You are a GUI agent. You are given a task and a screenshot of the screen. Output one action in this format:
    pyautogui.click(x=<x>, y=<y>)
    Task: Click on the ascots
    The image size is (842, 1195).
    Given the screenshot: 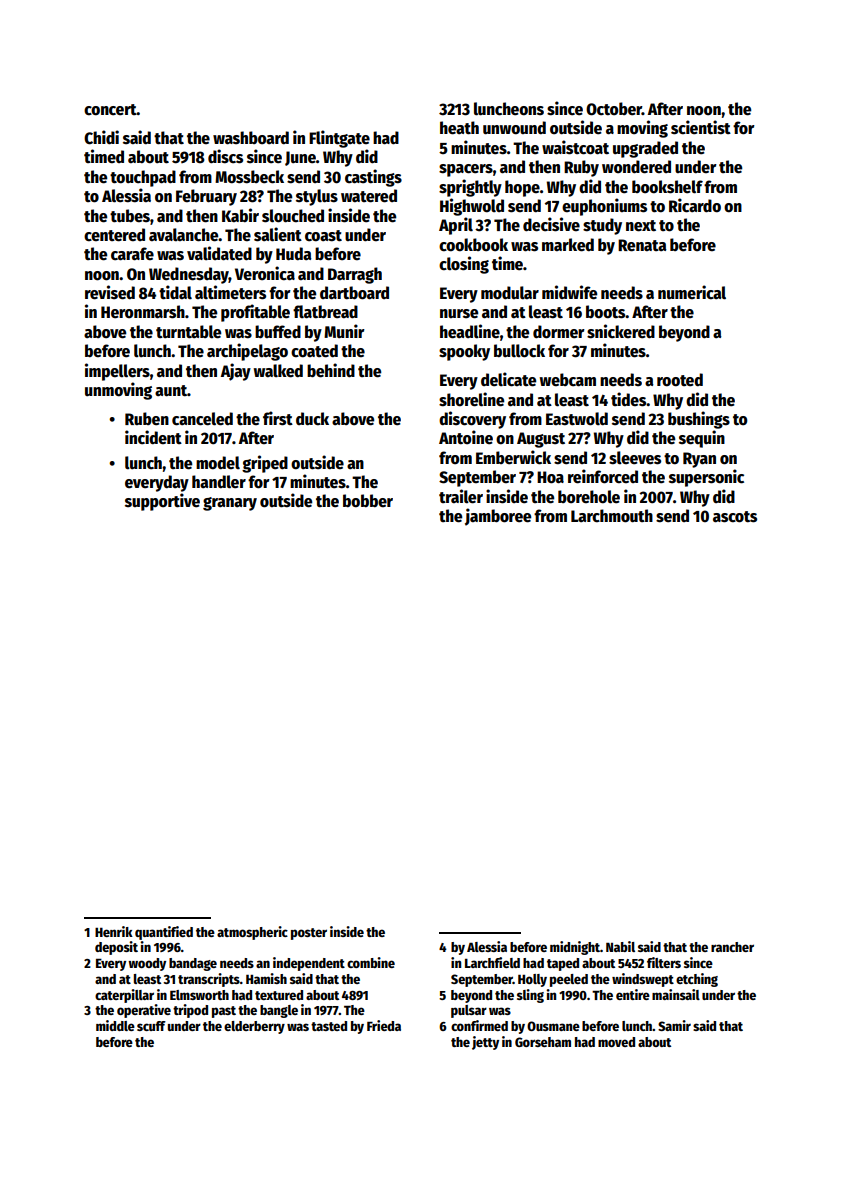 What is the action you would take?
    pyautogui.click(x=735, y=517)
